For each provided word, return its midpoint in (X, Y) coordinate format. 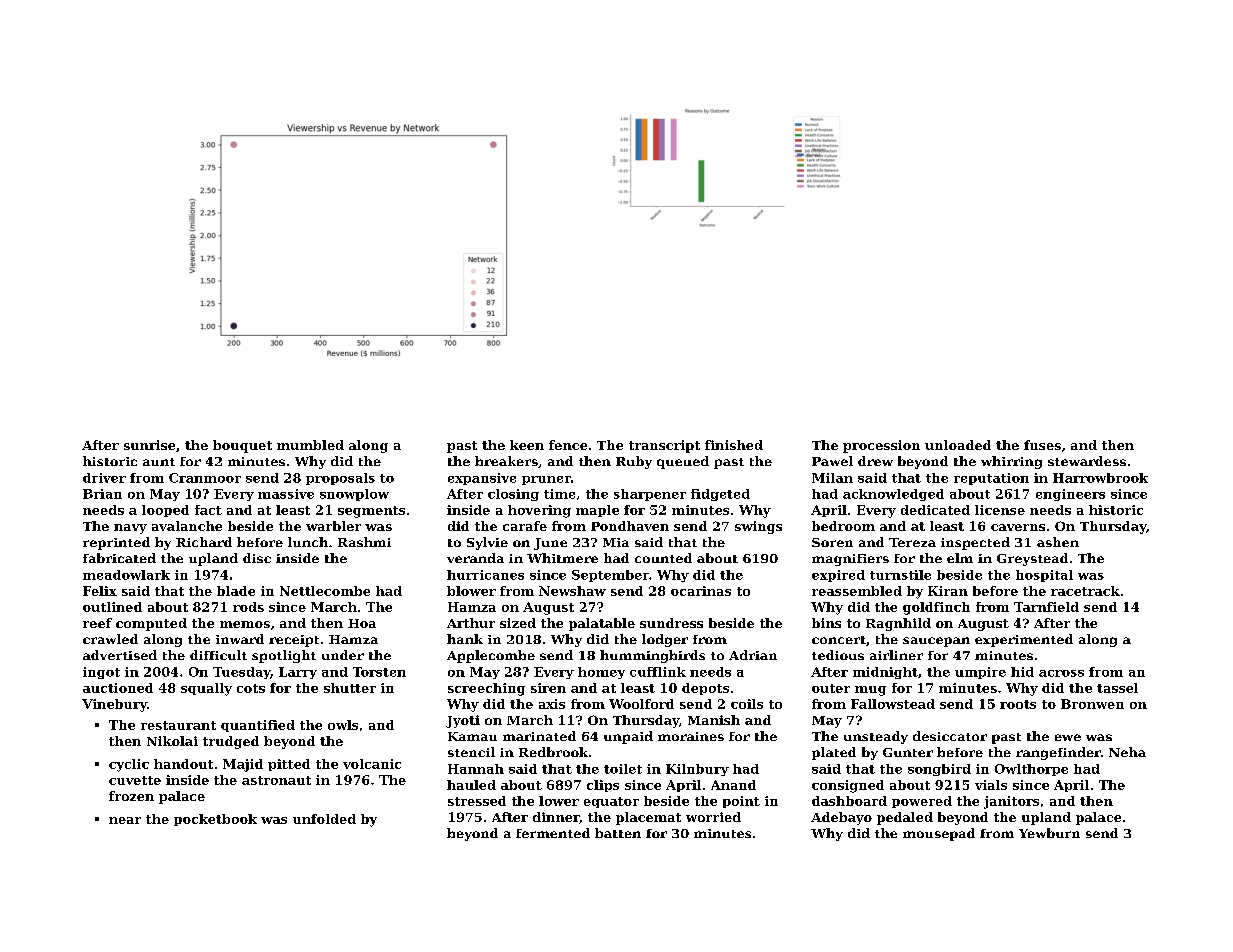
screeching (486, 689)
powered (922, 802)
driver (104, 478)
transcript (664, 446)
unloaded (958, 445)
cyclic (129, 765)
